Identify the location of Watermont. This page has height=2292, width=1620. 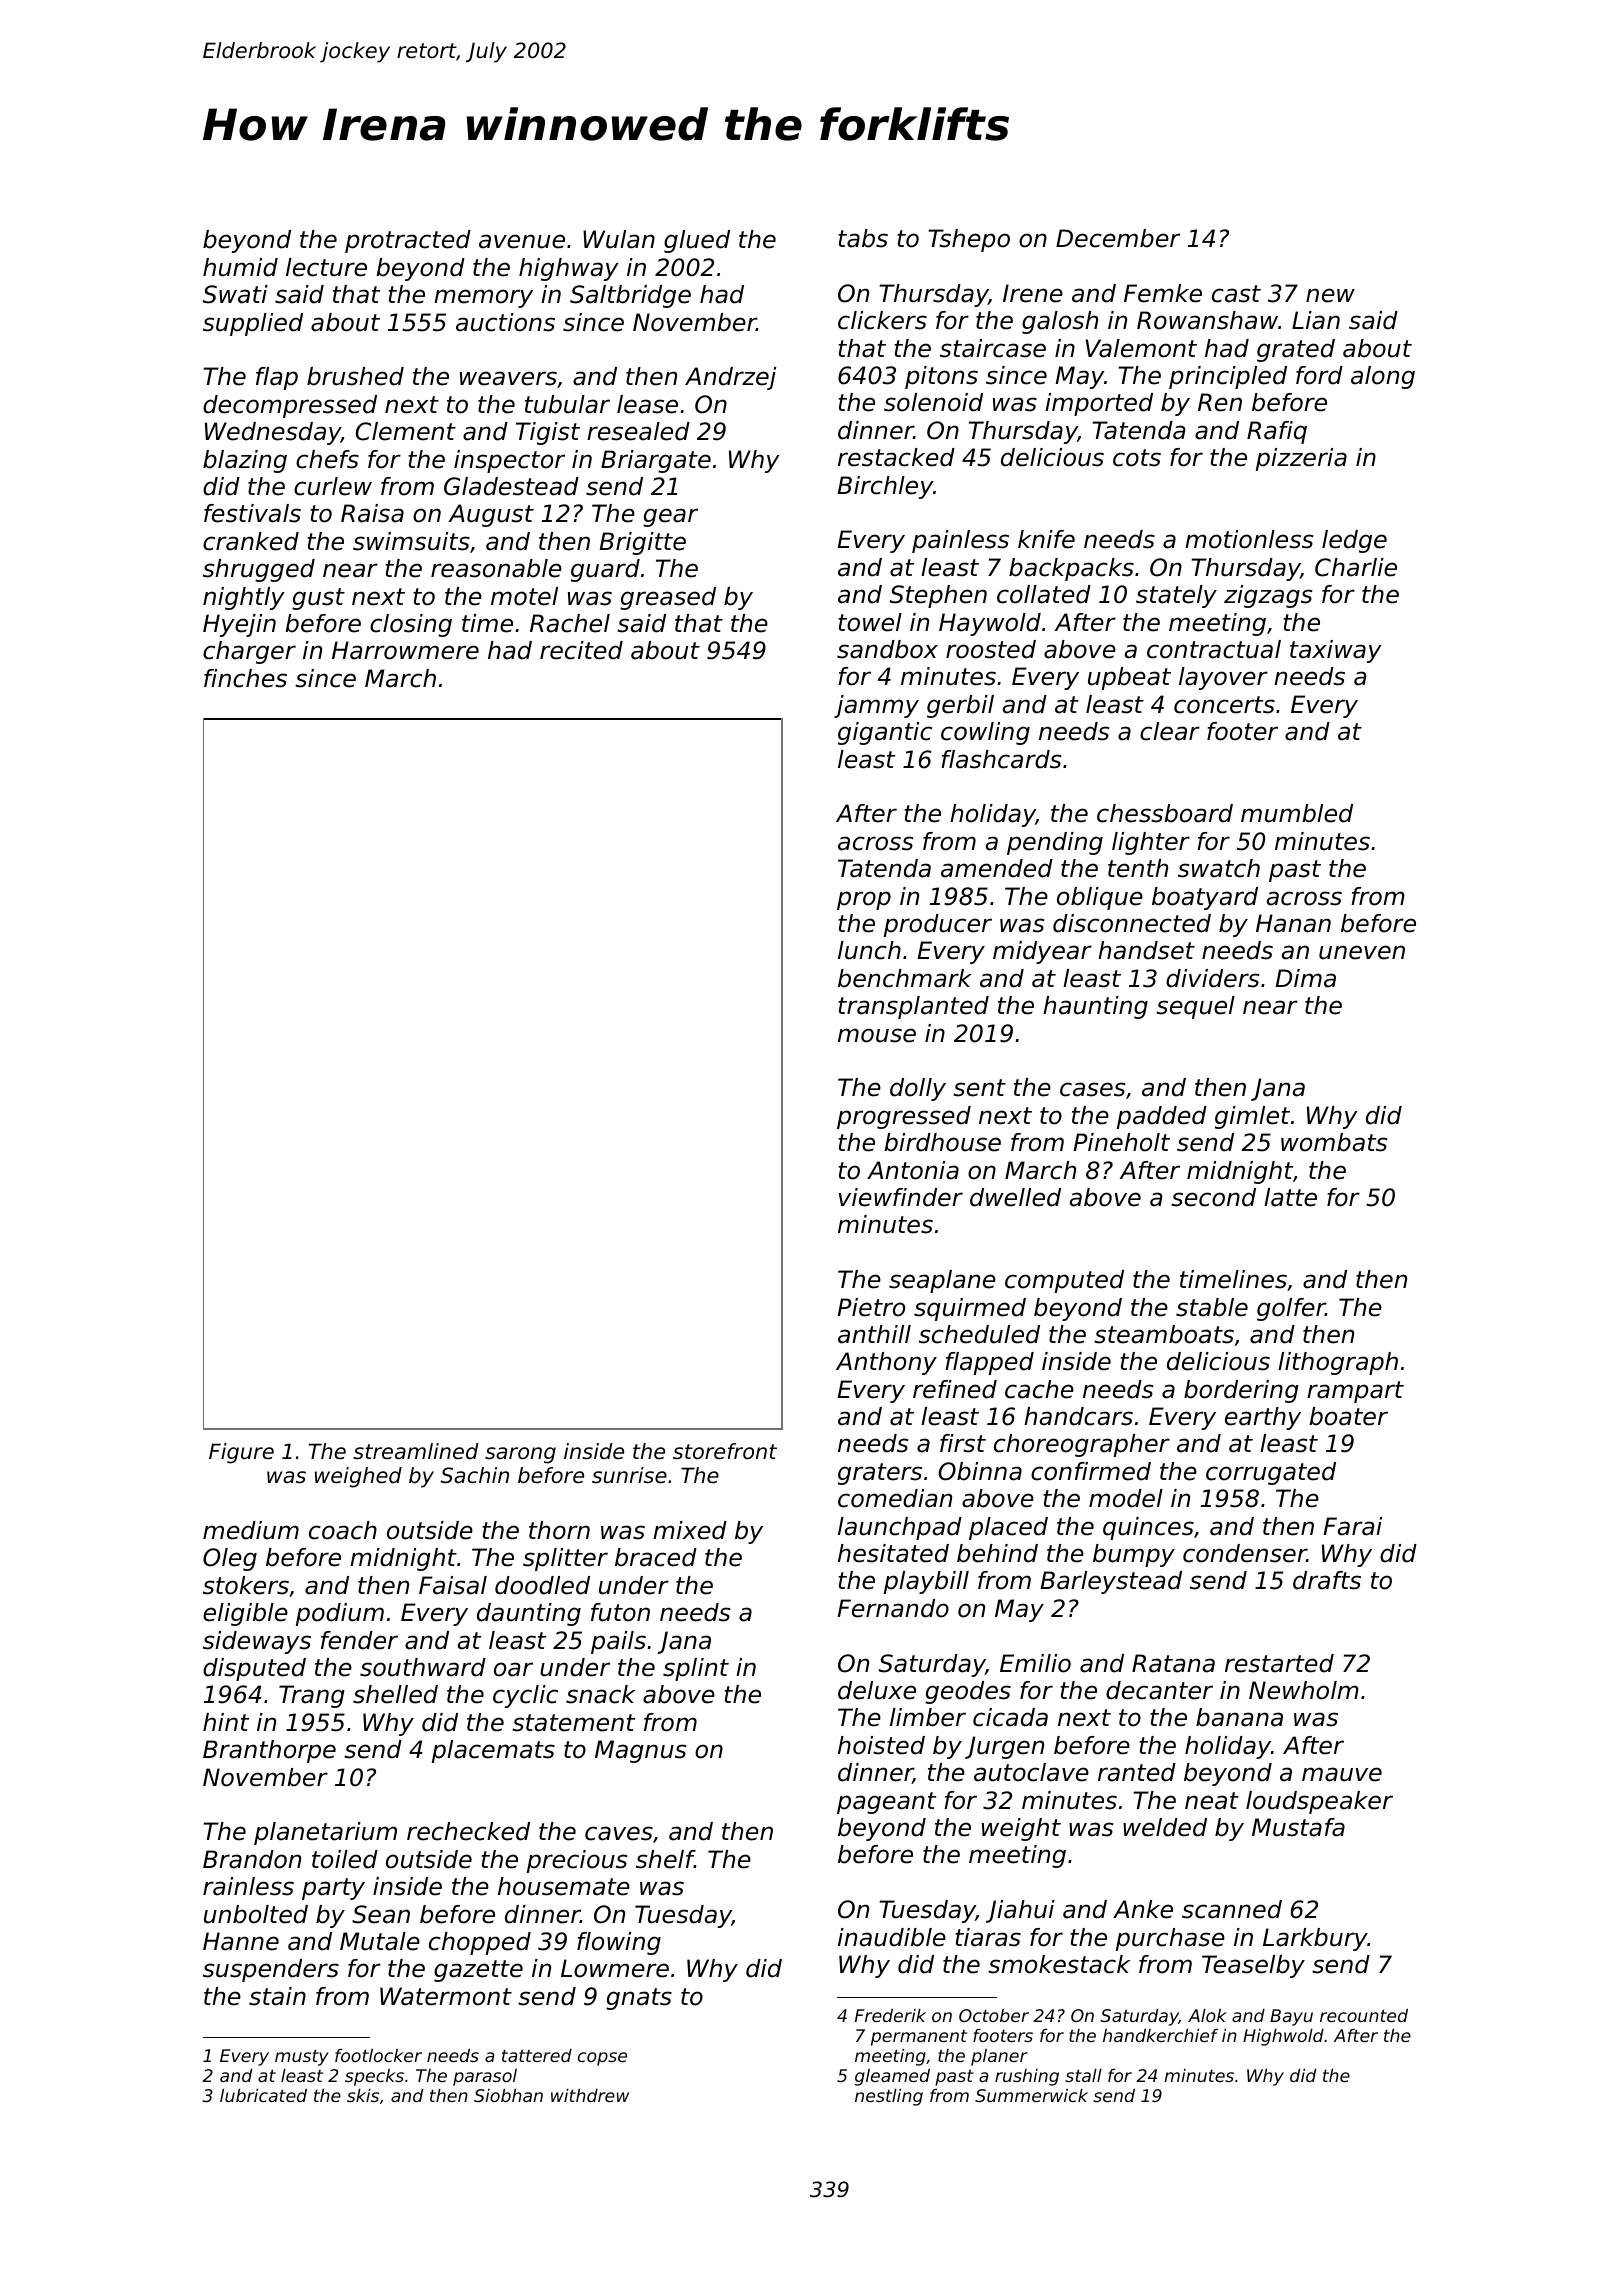
(446, 1996).
